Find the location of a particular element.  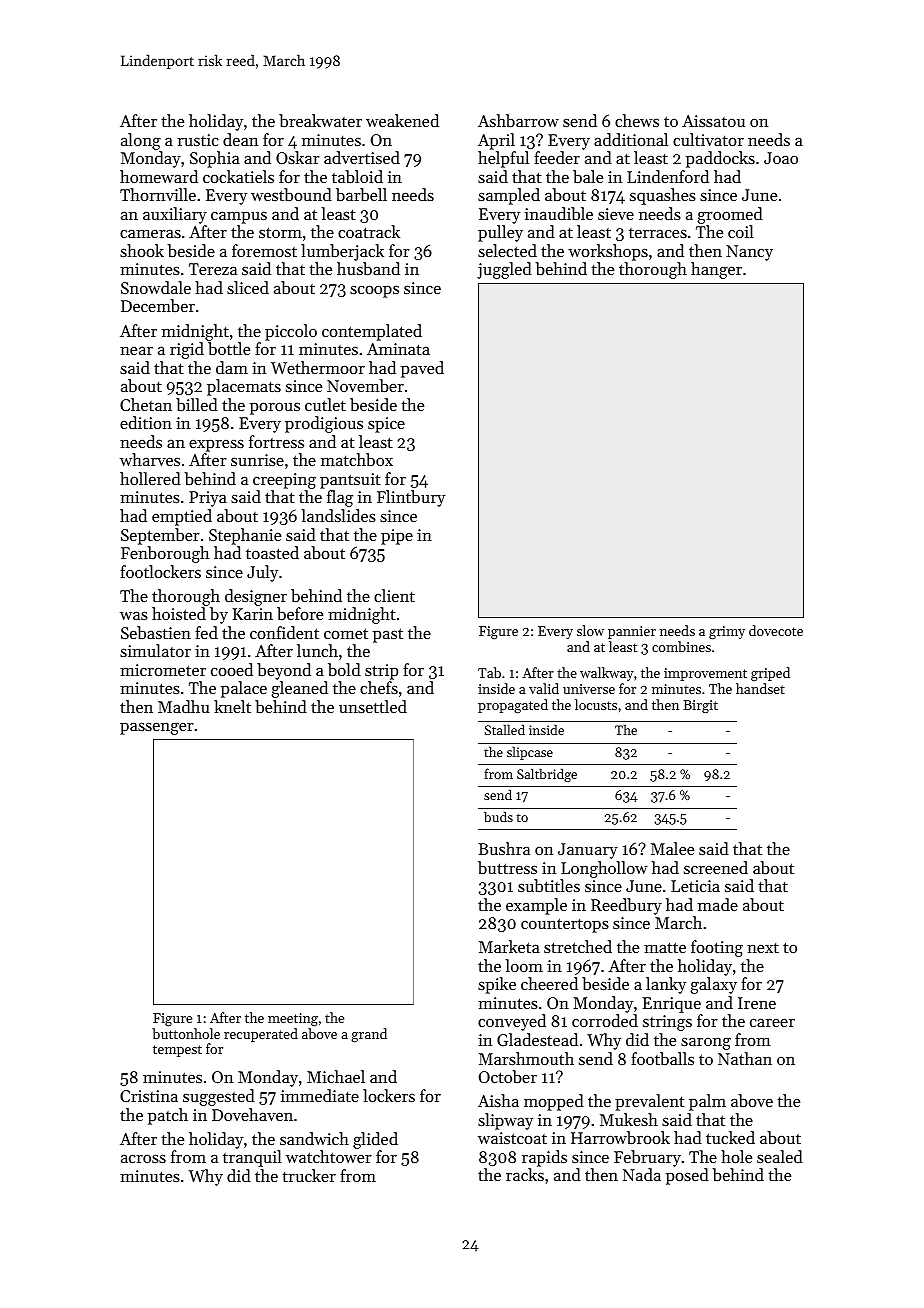

passenger is located at coordinates (157, 728).
